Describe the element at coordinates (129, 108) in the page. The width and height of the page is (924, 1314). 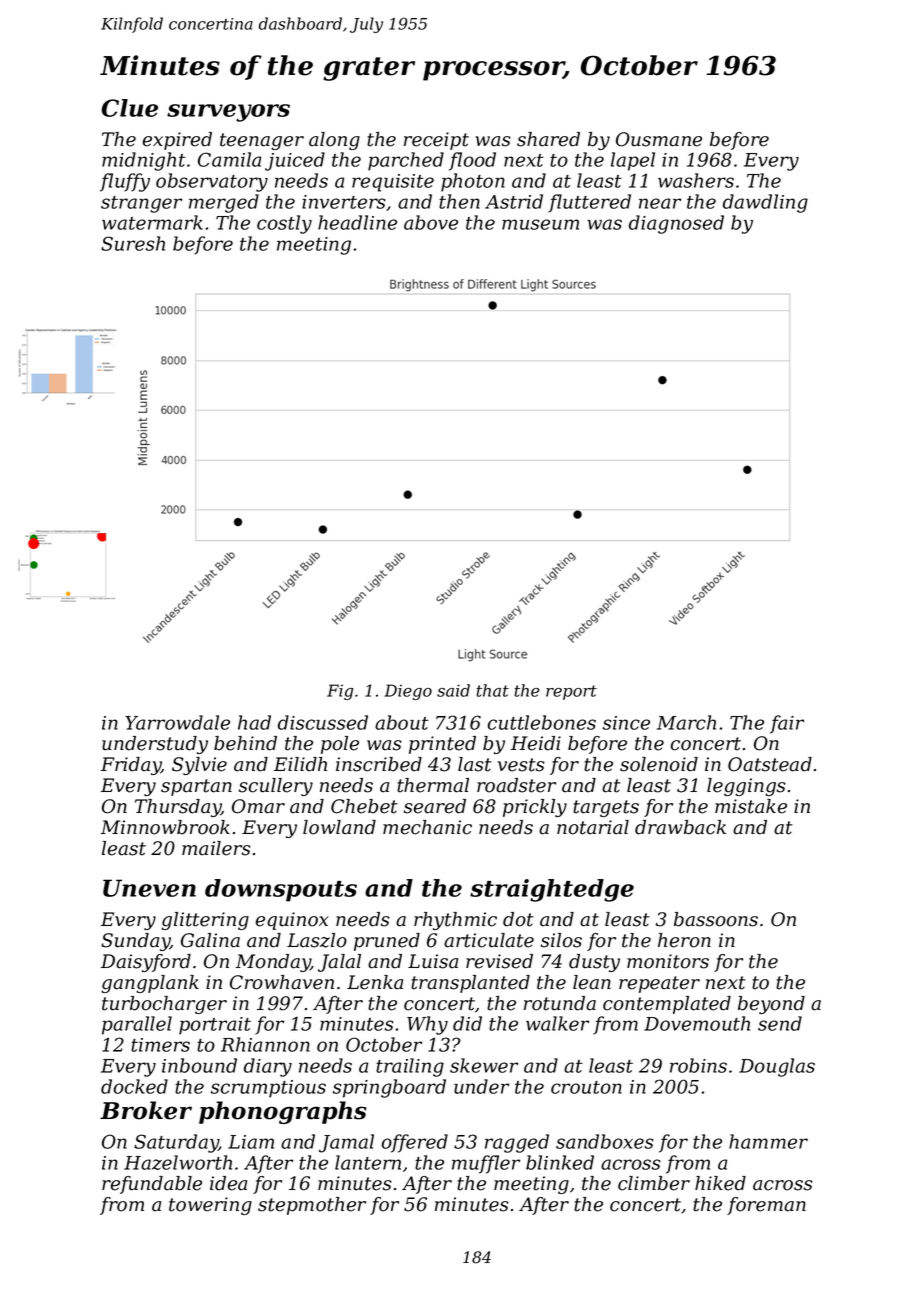
I see `Clue` at that location.
